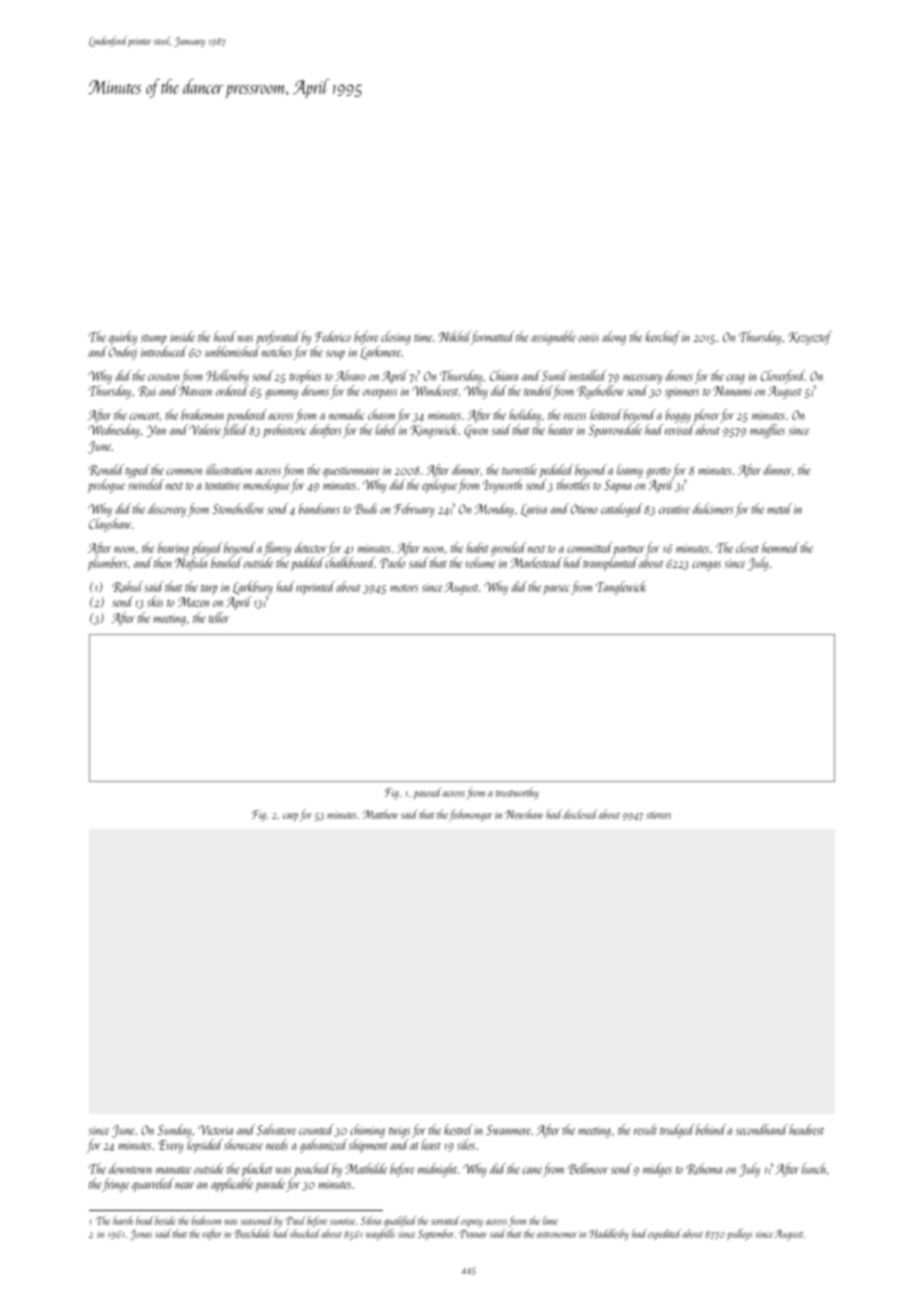 This screenshot has height=1308, width=924. Describe the element at coordinates (137, 471) in the screenshot. I see `typed` at that location.
